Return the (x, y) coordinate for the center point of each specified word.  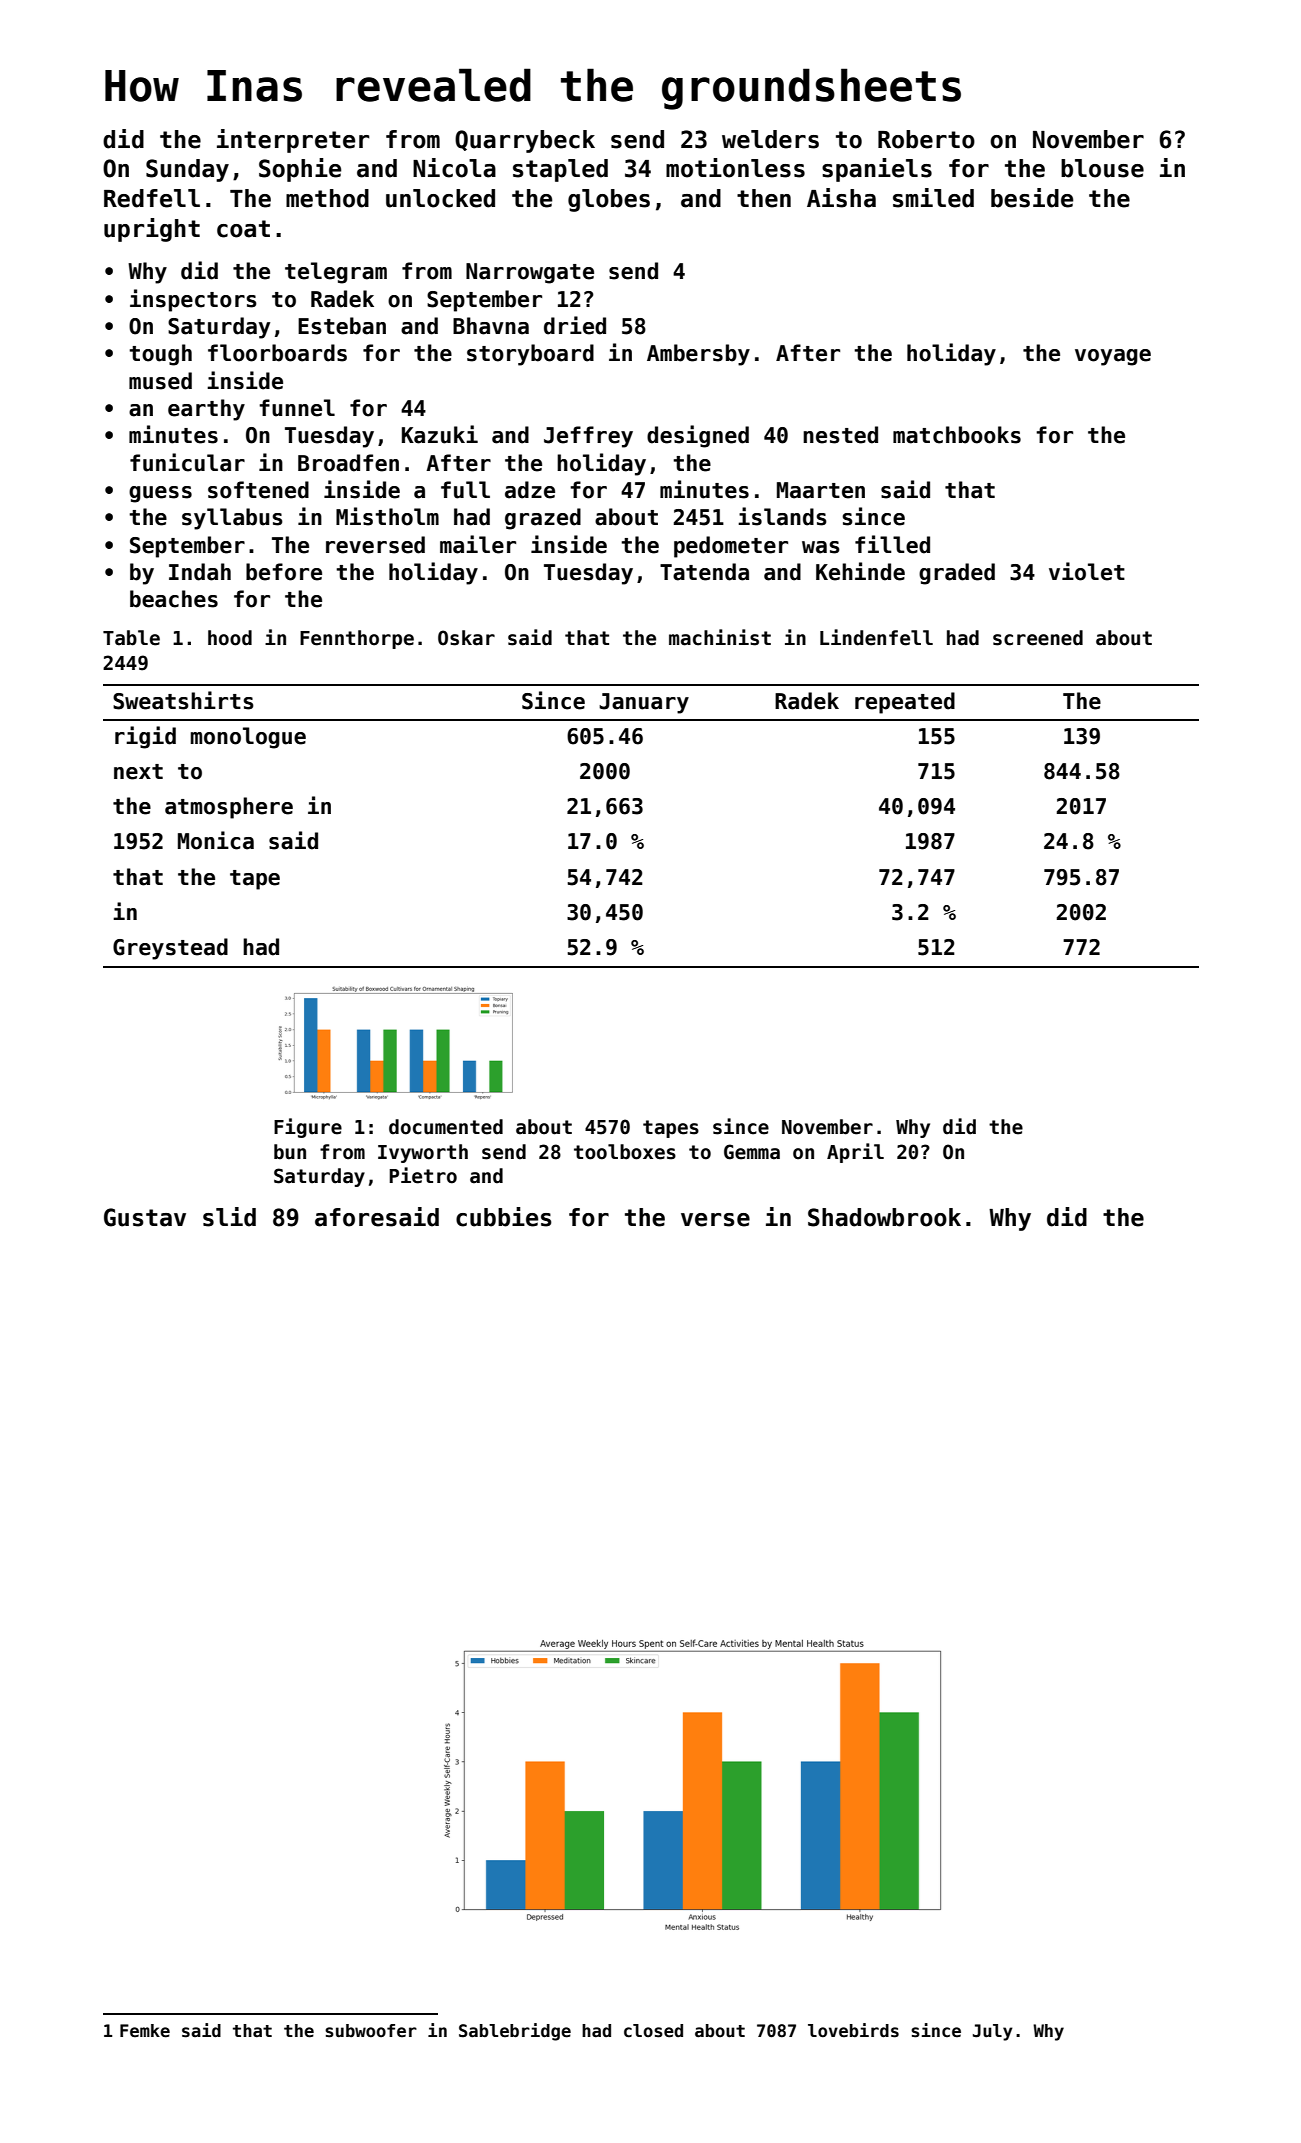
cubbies (504, 1217)
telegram (336, 273)
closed (653, 2031)
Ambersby (698, 355)
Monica (216, 840)
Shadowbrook (884, 1217)
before (284, 572)
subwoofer (371, 2031)
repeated (905, 703)
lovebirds (853, 2030)
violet (1087, 571)
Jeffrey (588, 437)
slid (229, 1217)
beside (1032, 198)
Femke (145, 2031)
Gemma (752, 1152)
